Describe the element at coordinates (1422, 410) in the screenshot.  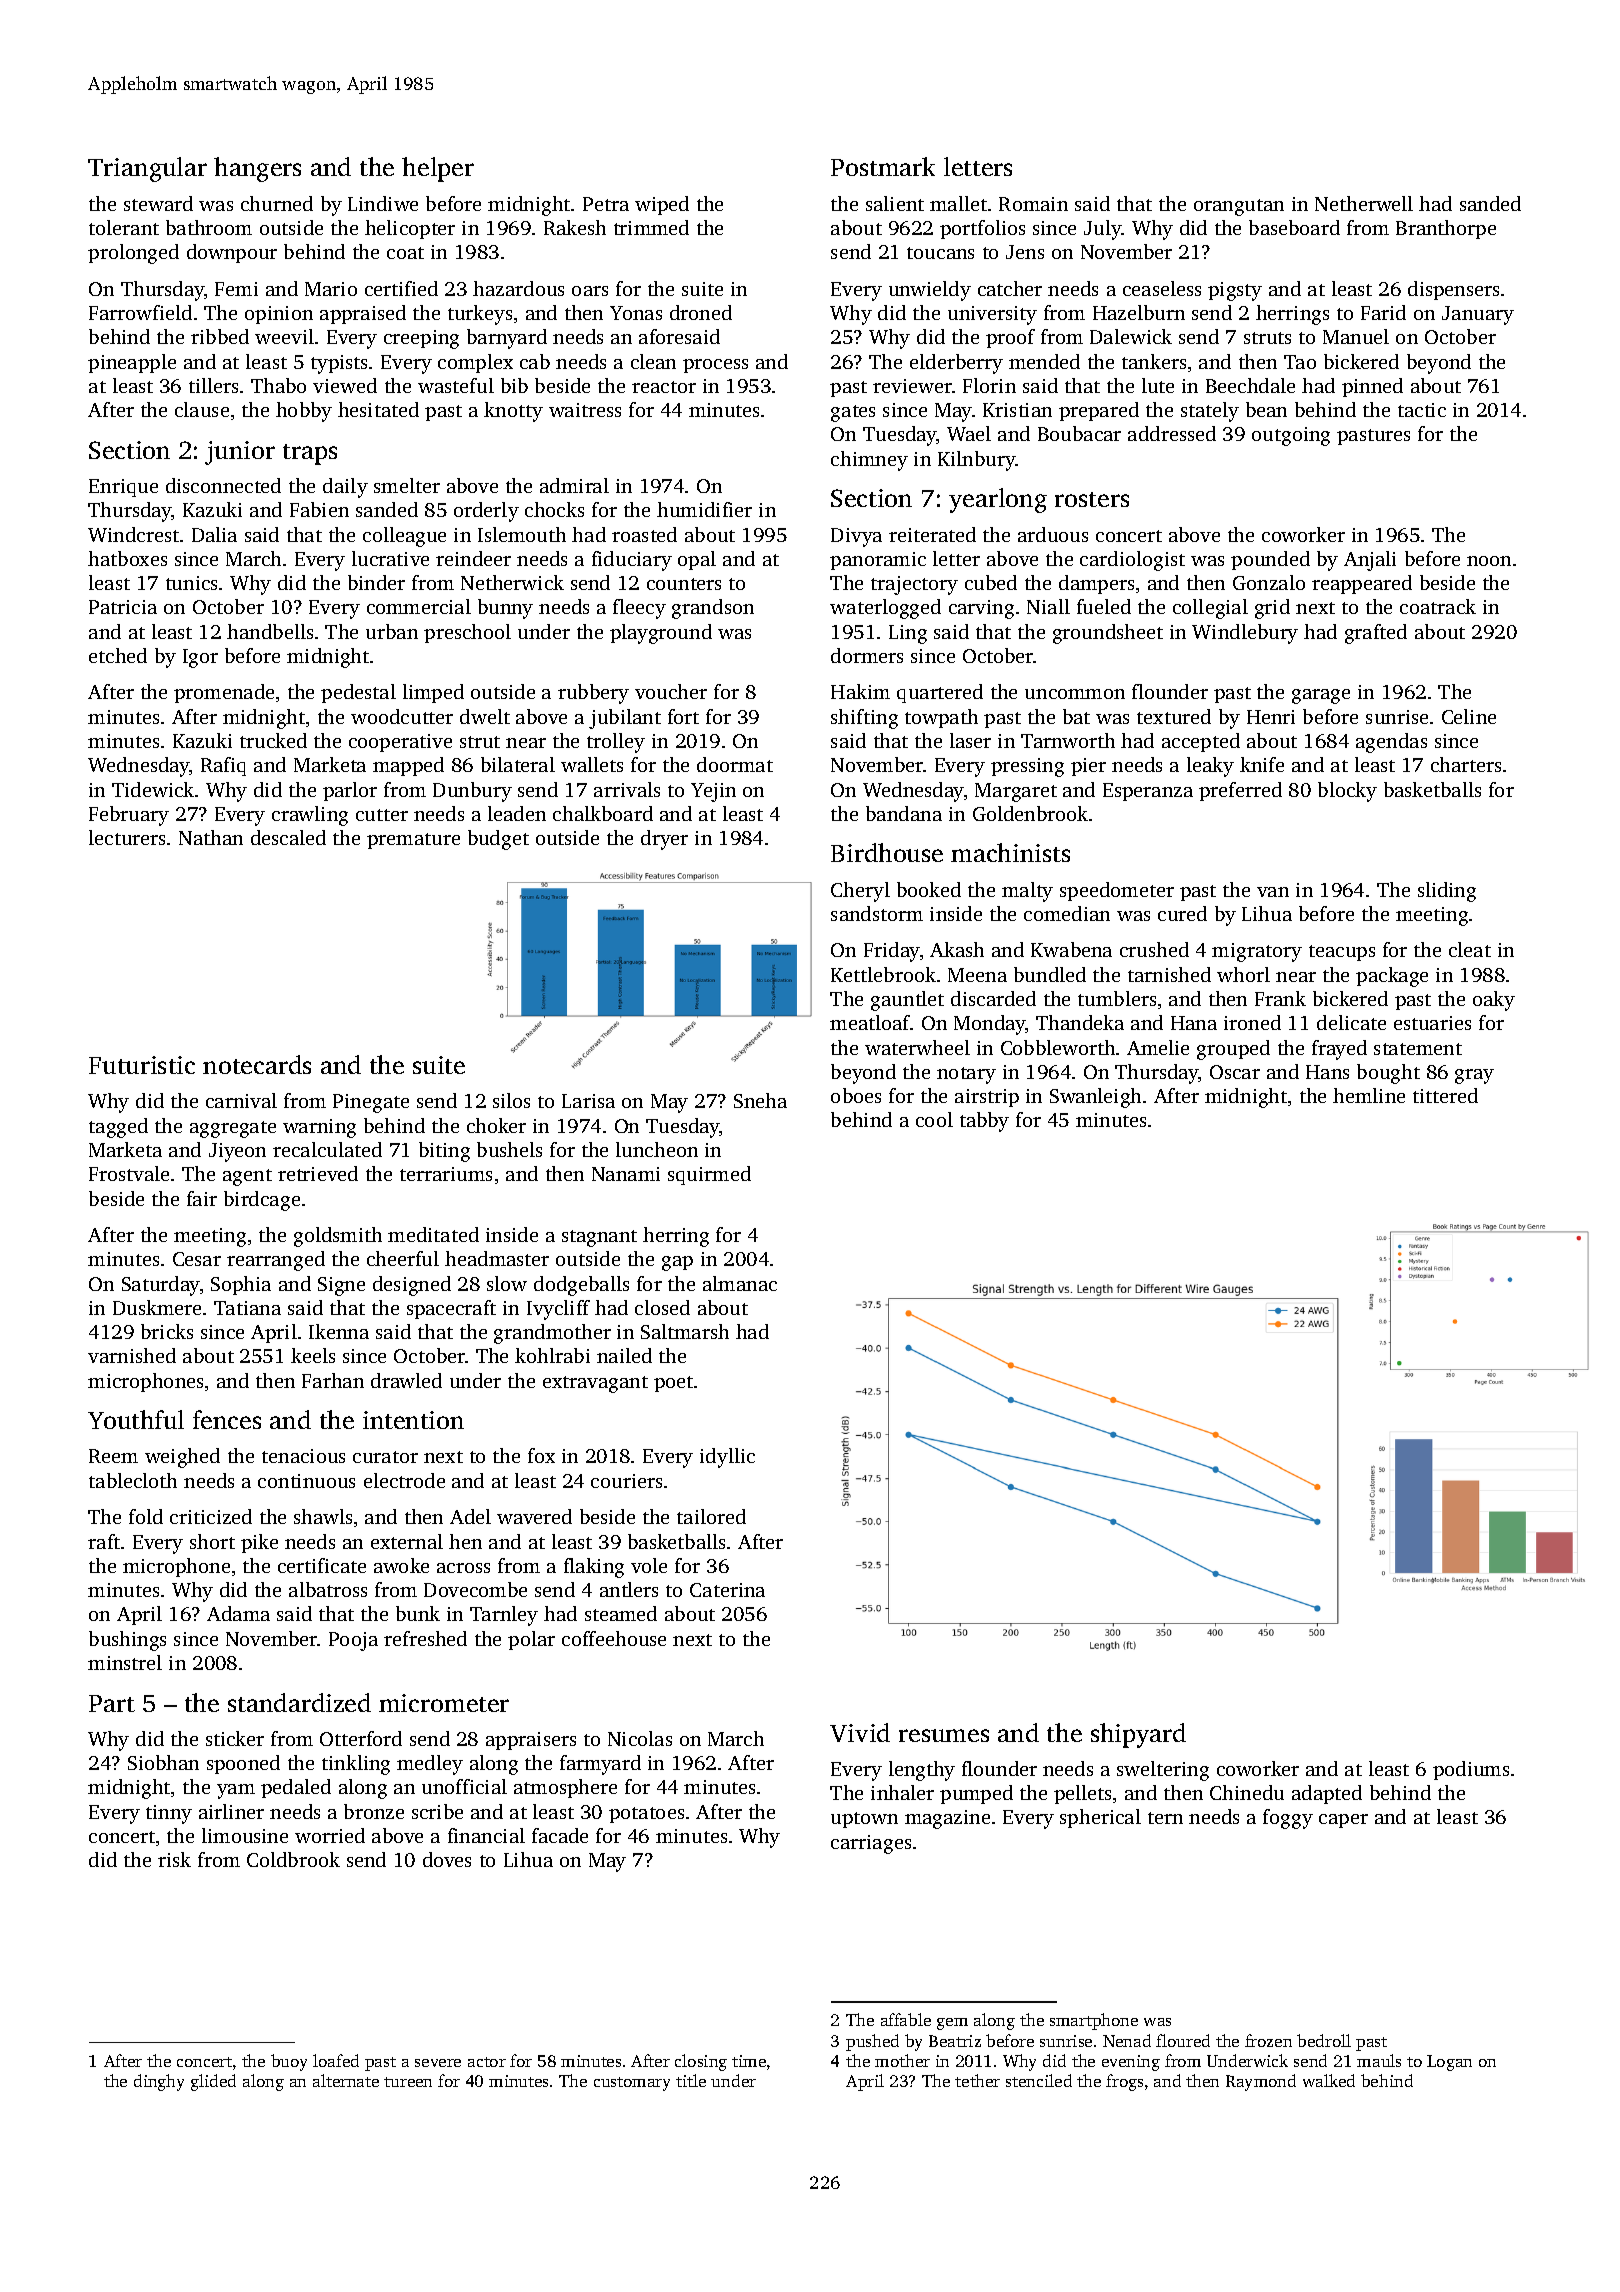
I see `tactic` at that location.
